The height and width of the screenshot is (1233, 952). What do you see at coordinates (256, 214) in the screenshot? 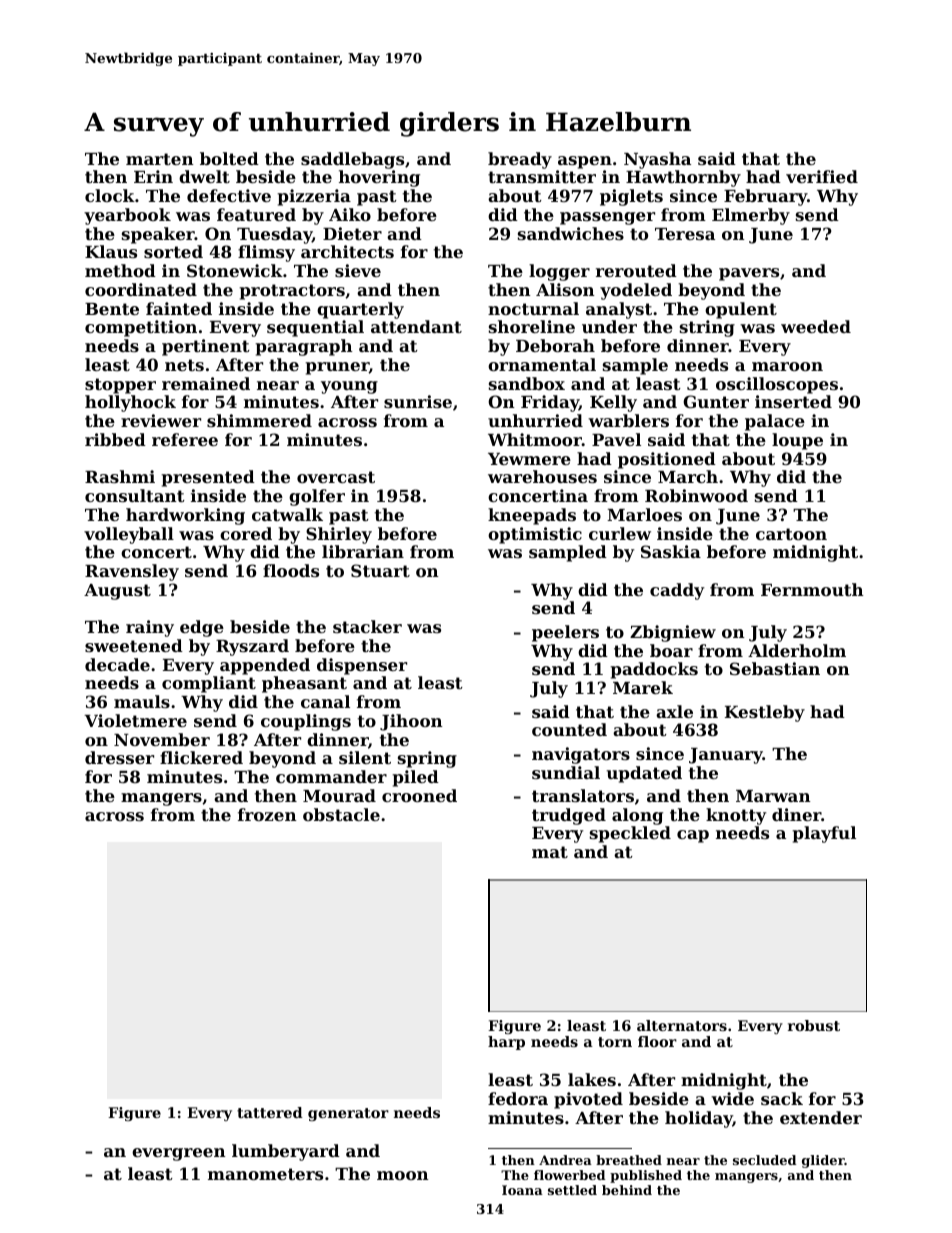
I see `featured` at bounding box center [256, 214].
